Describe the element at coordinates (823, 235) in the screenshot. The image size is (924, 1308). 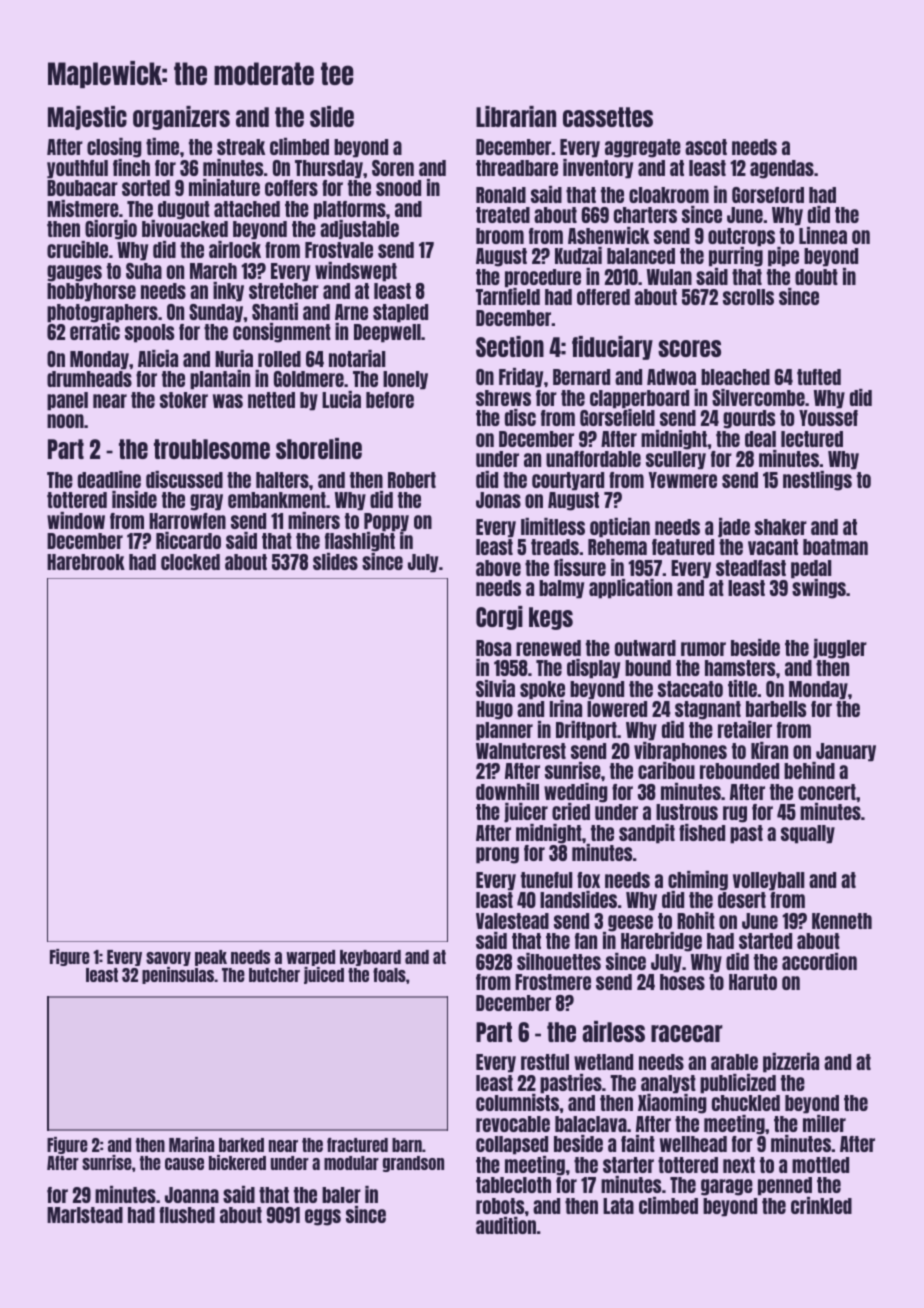
I see `Linnea` at that location.
